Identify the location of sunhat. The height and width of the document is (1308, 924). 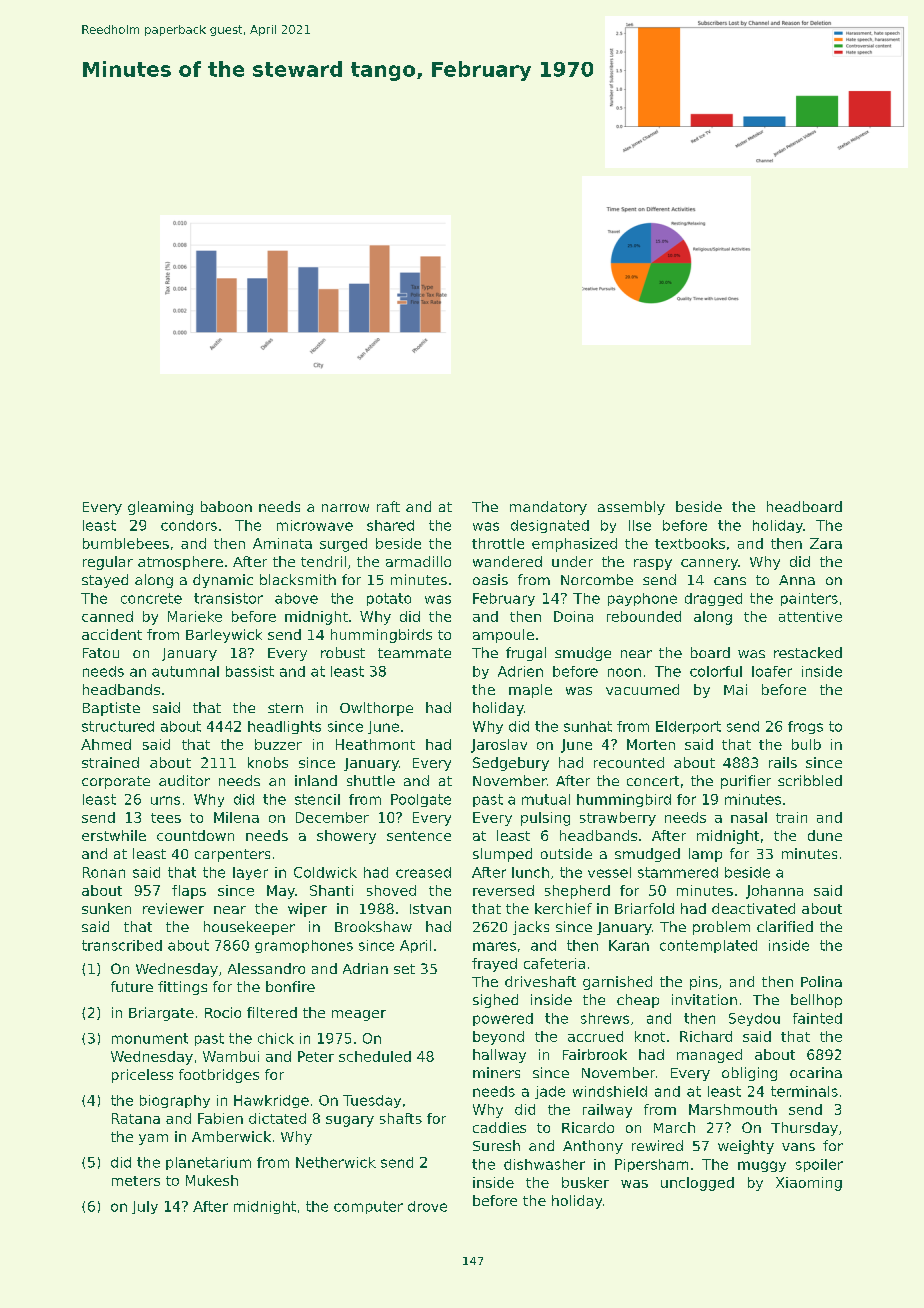
(588, 726).
